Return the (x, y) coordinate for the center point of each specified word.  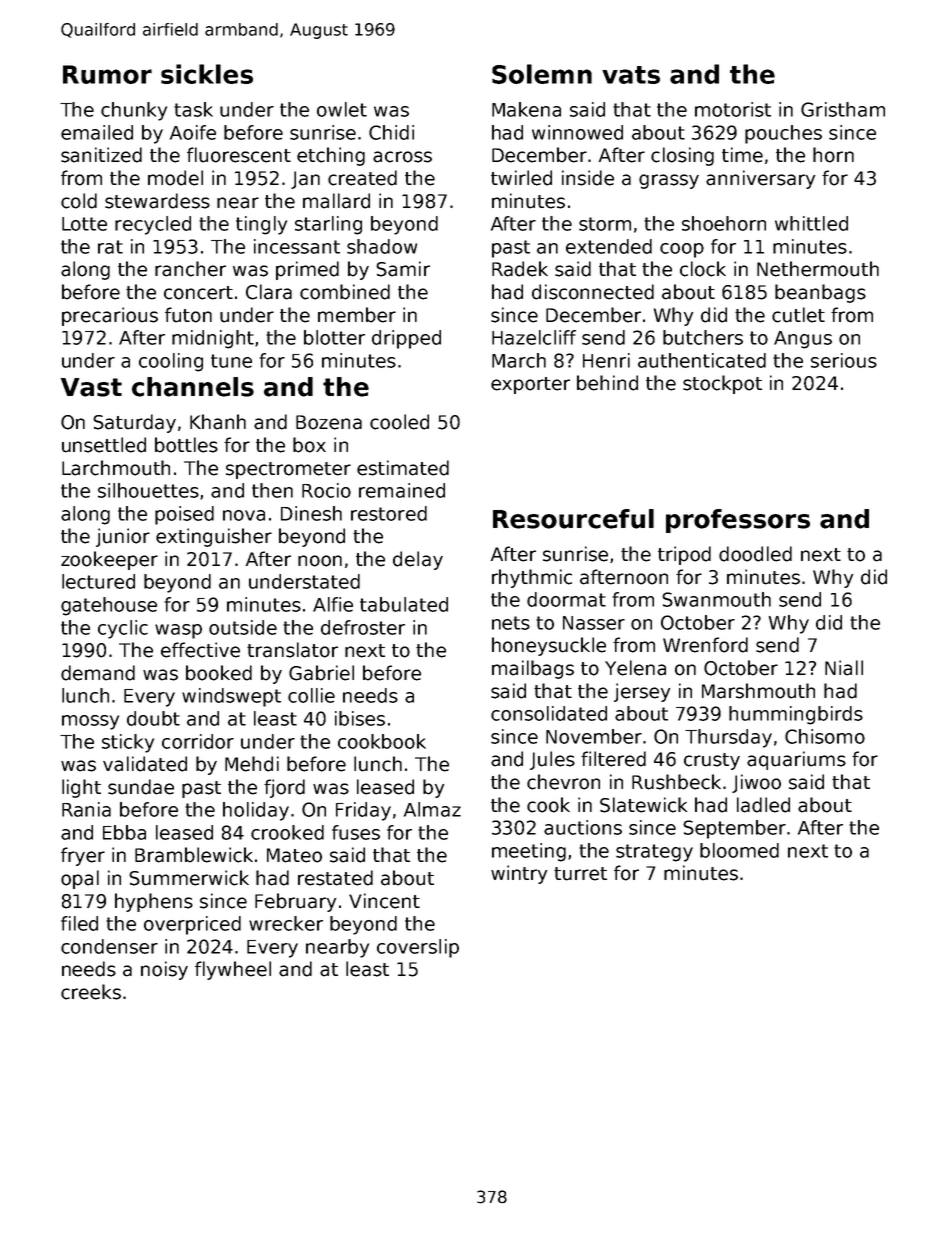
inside (588, 178)
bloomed (739, 850)
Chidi (391, 132)
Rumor (107, 74)
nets (511, 623)
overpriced (192, 925)
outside (243, 627)
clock (703, 269)
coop (682, 250)
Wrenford (705, 645)
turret (580, 874)
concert (198, 293)
